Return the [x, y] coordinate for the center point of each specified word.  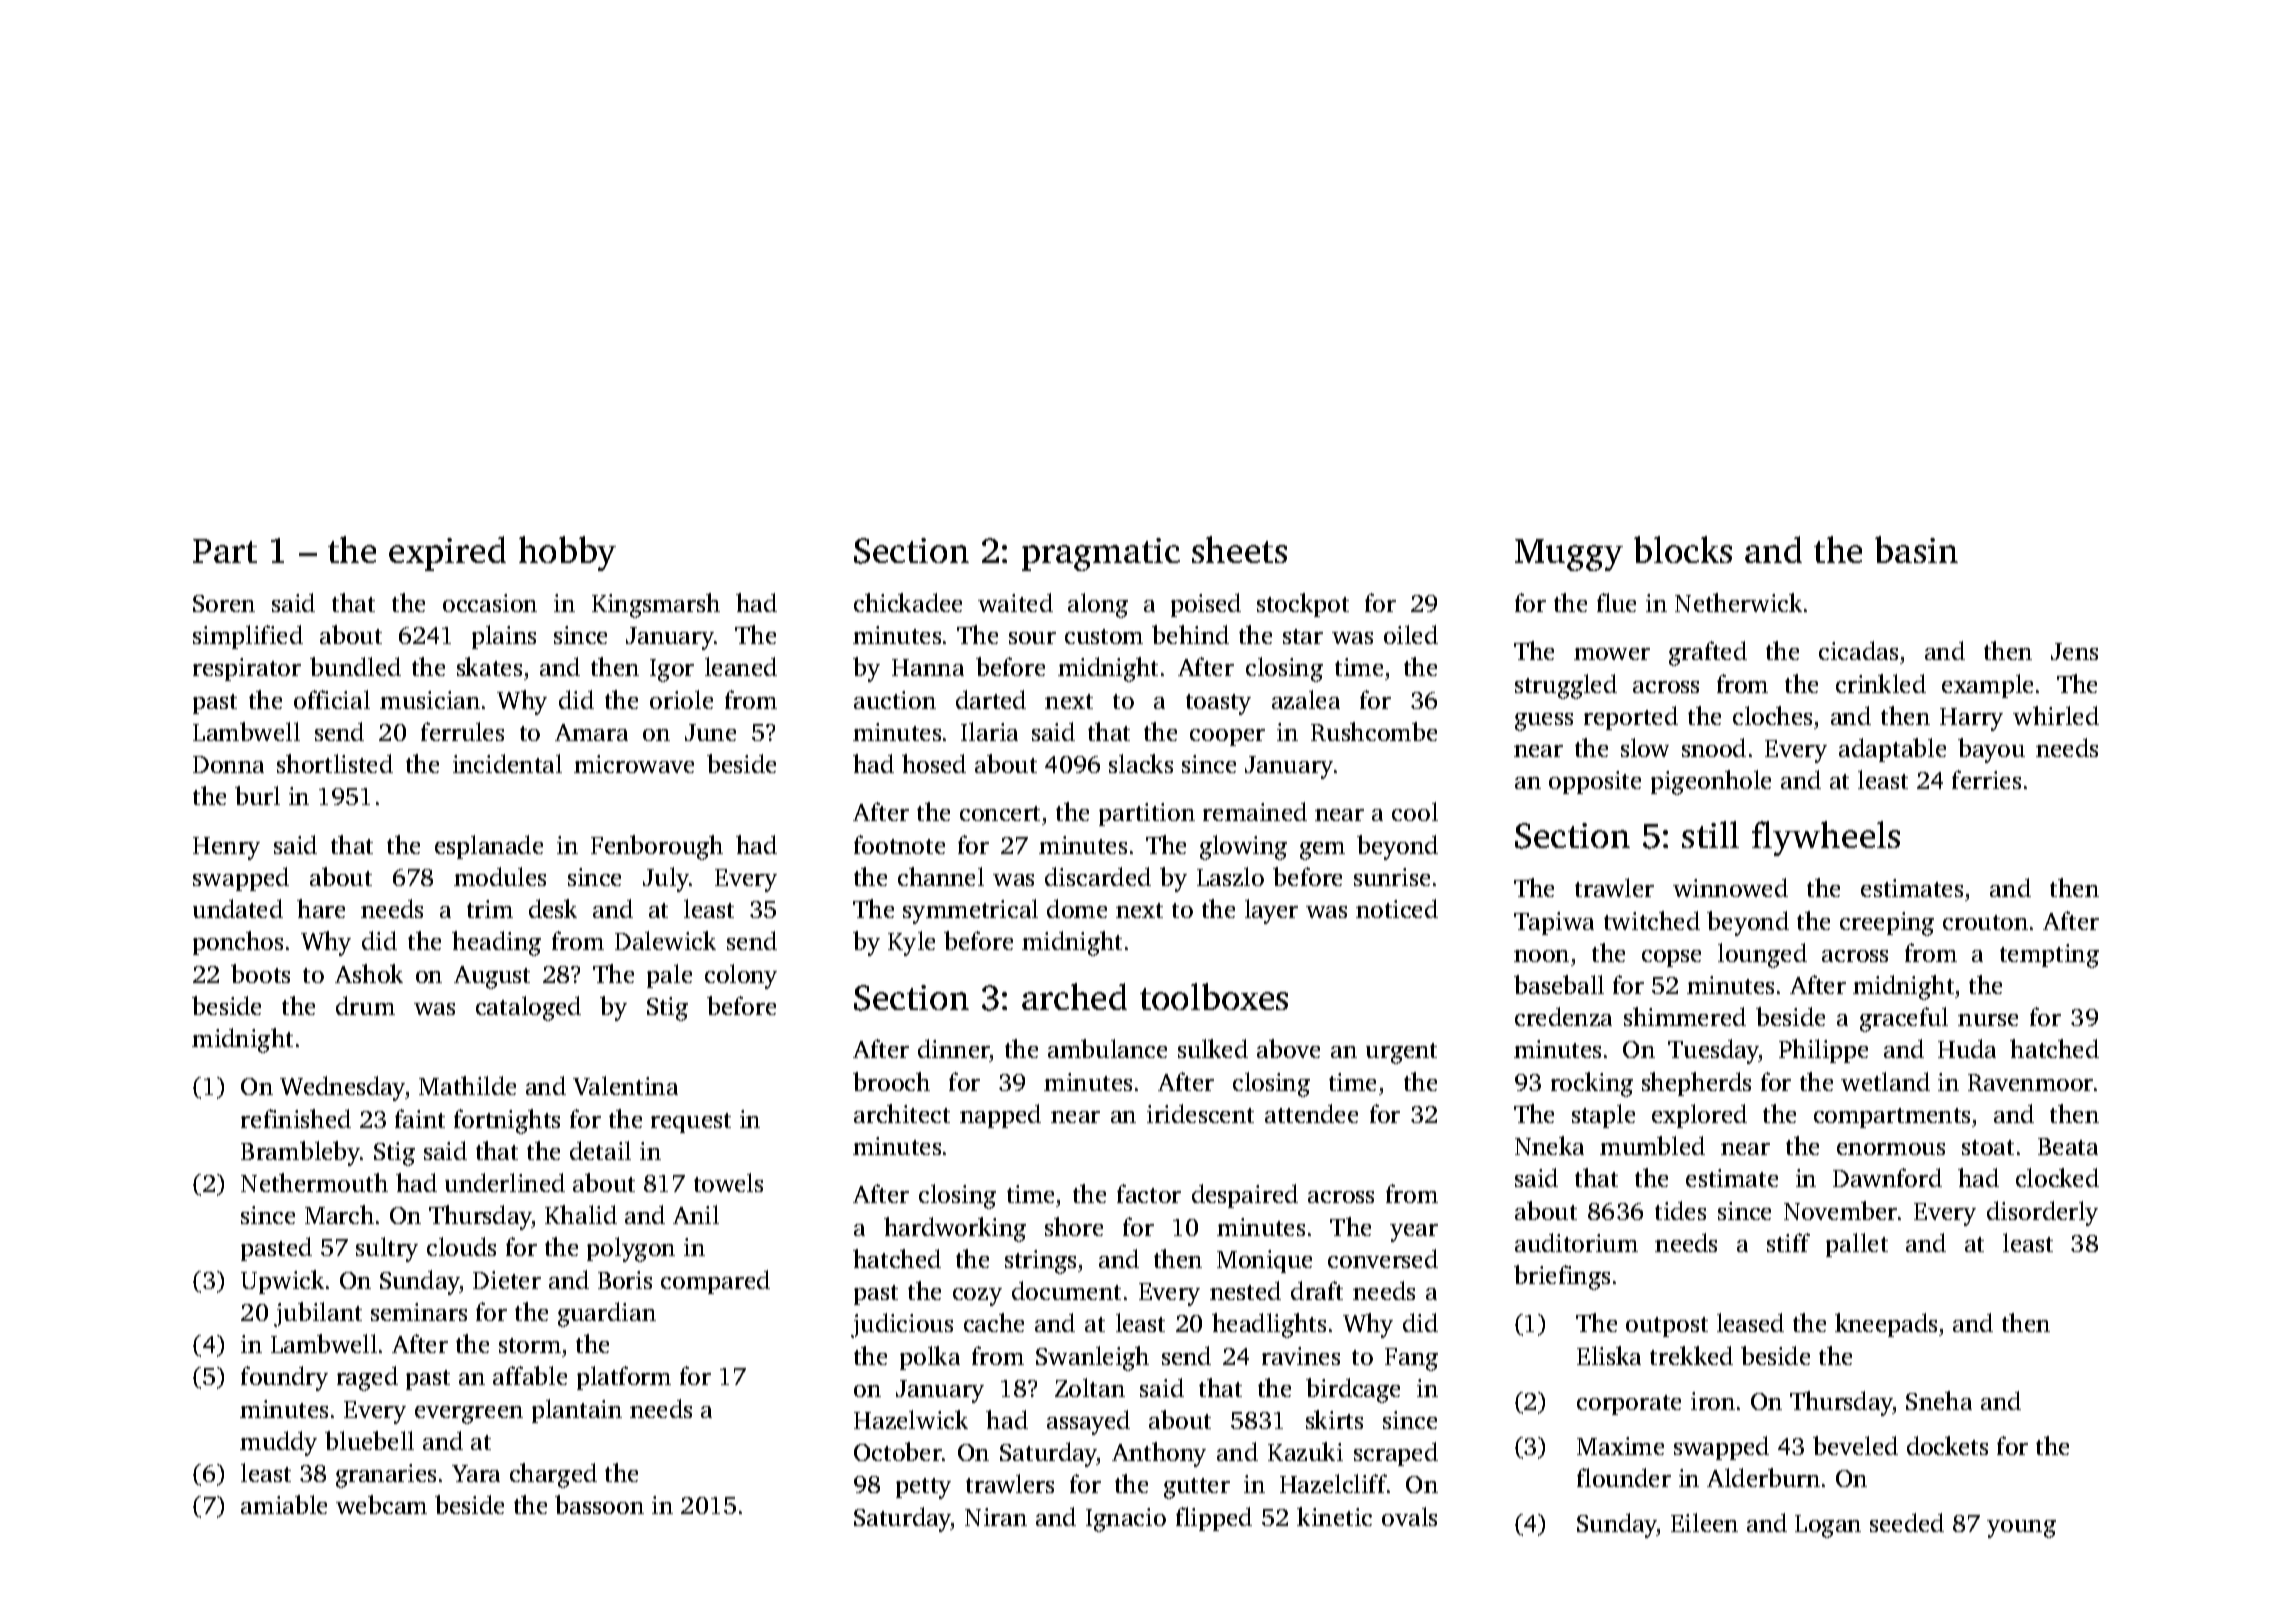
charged [553, 1475]
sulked [1213, 1048]
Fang [1411, 1359]
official [332, 699]
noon [1541, 956]
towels [728, 1182]
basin [1916, 549]
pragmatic [1101, 554]
